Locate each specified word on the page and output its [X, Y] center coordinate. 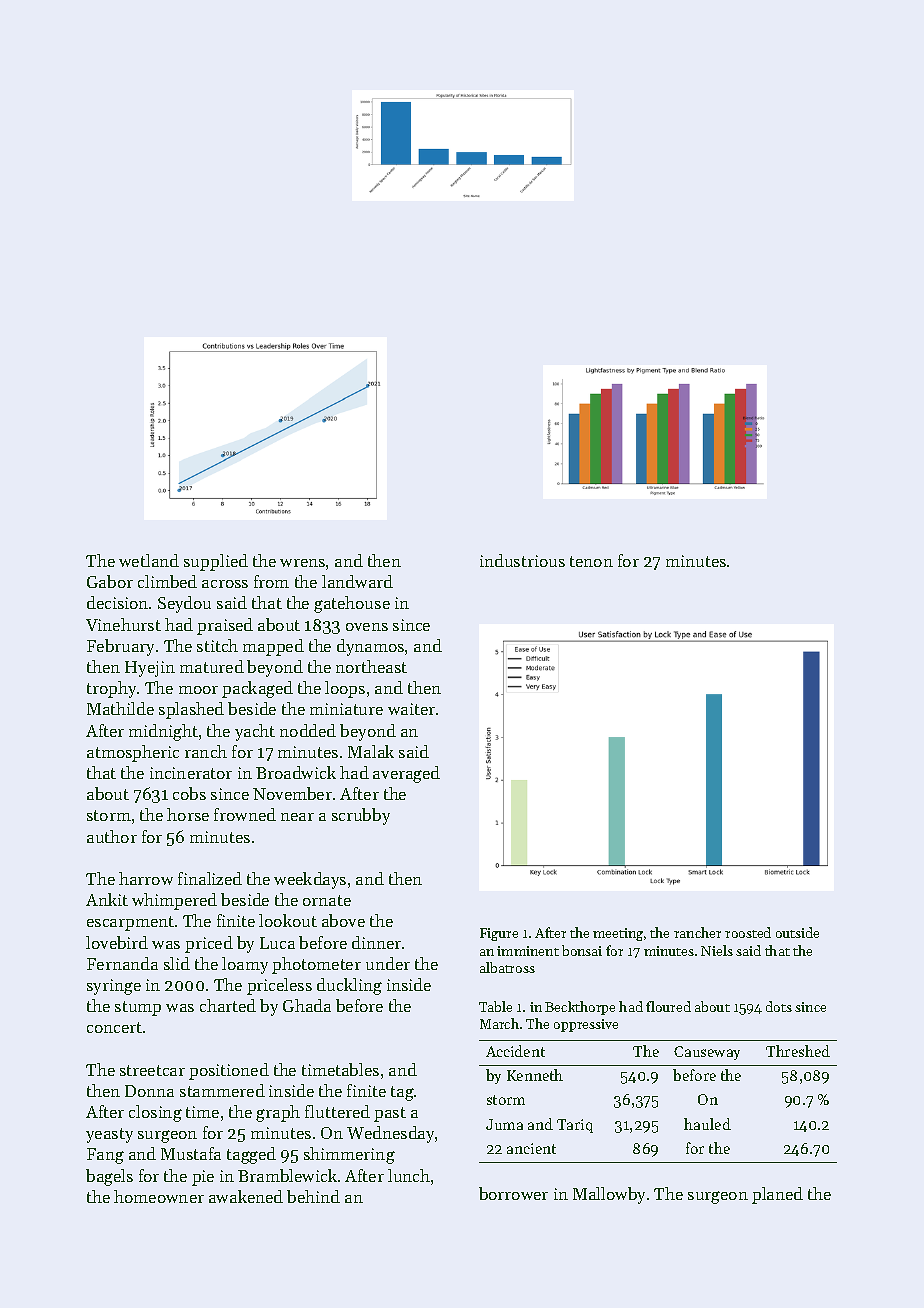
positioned [229, 1071]
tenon [591, 561]
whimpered [174, 901]
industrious [522, 560]
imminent [528, 951]
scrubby [361, 816]
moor [198, 690]
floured [668, 1006]
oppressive [586, 1025]
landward [357, 581]
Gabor [110, 581]
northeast [371, 666]
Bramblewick [287, 1175]
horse [188, 814]
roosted [748, 932]
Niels [717, 950]
